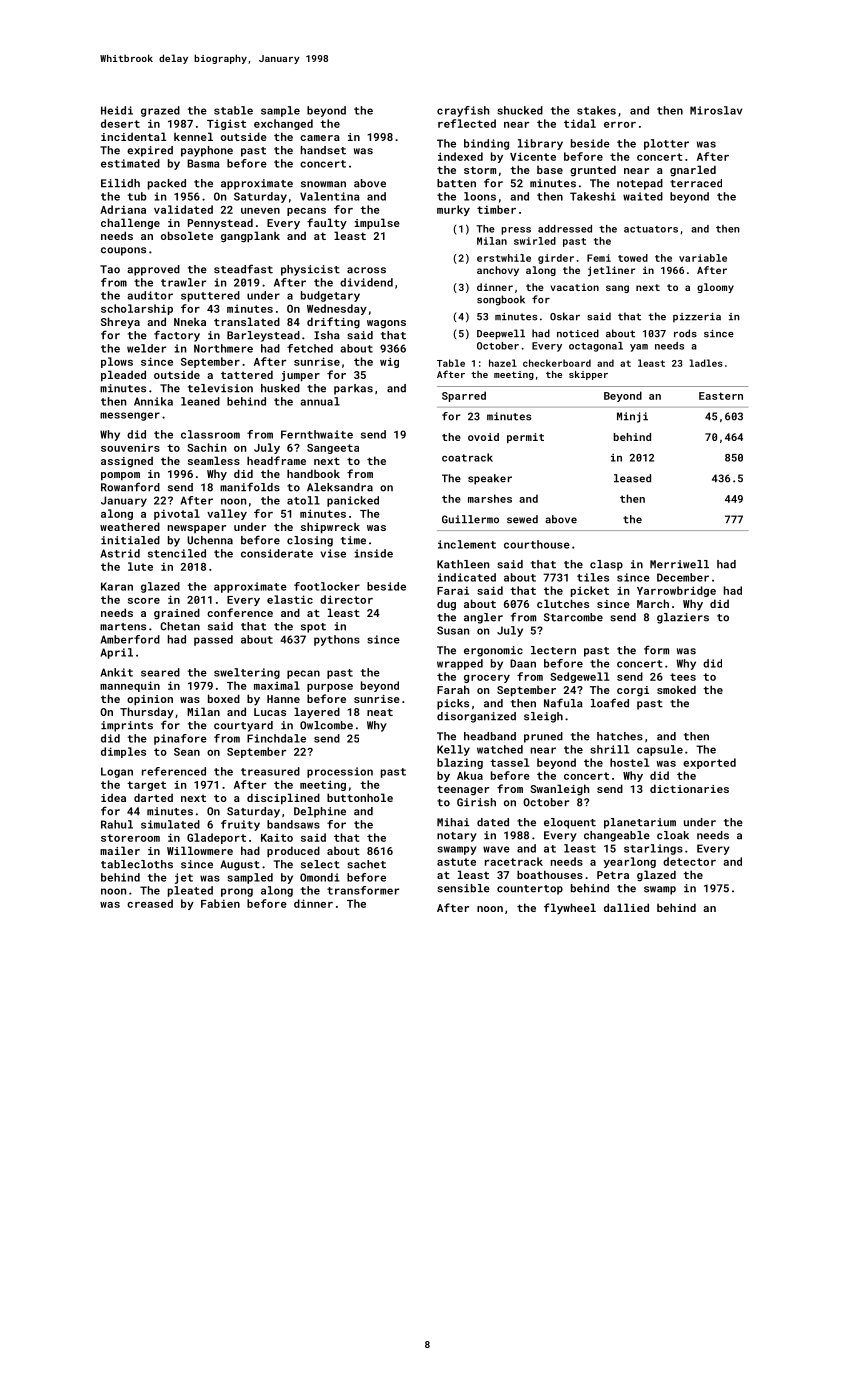 The image size is (849, 1400). What do you see at coordinates (683, 577) in the page?
I see `December` at bounding box center [683, 577].
